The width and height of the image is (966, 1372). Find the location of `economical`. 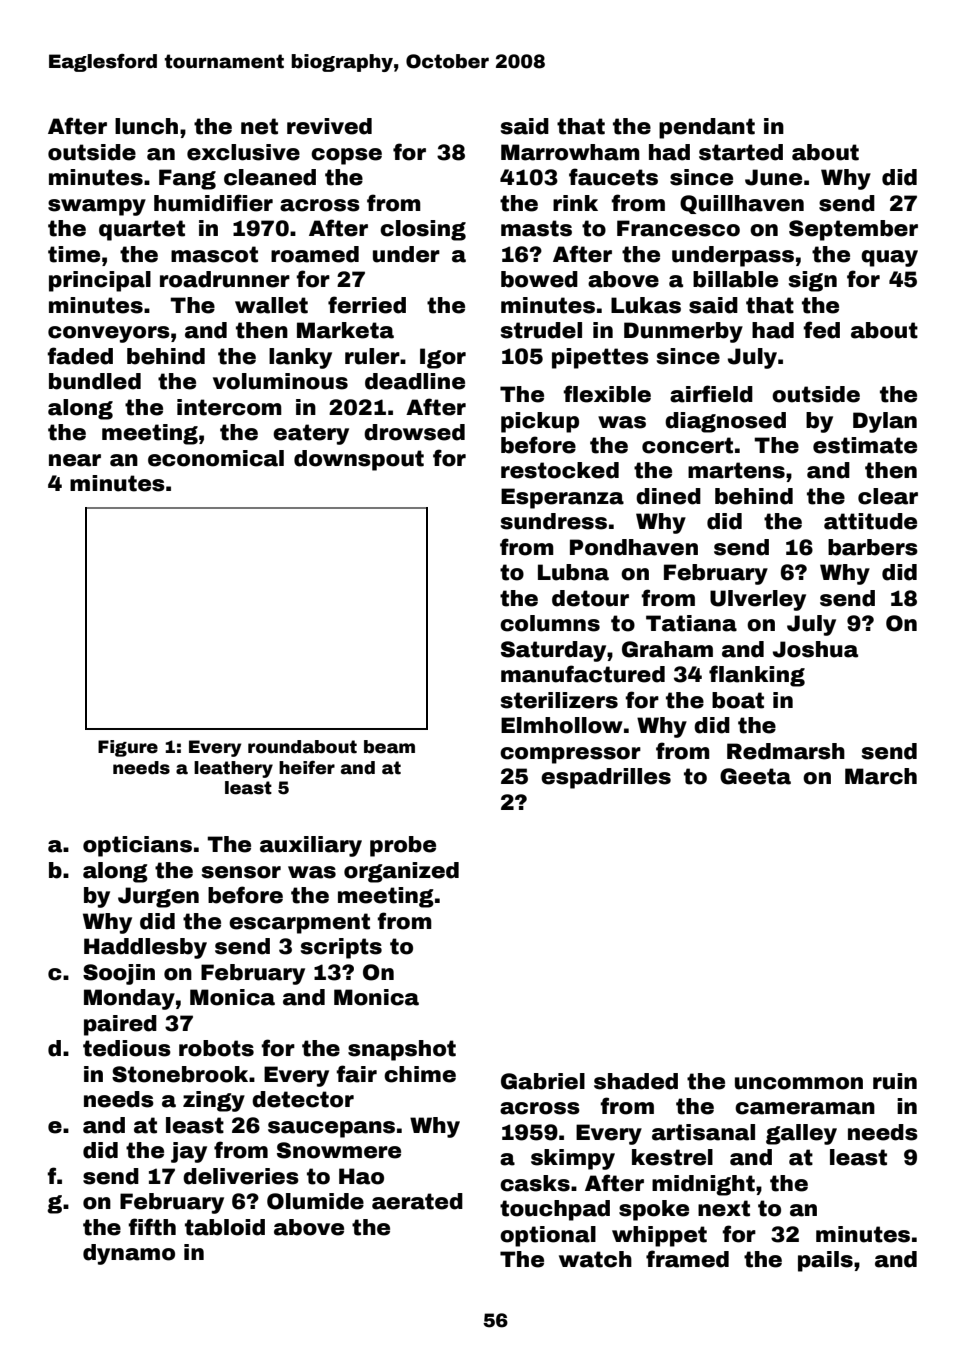

economical is located at coordinates (216, 458).
